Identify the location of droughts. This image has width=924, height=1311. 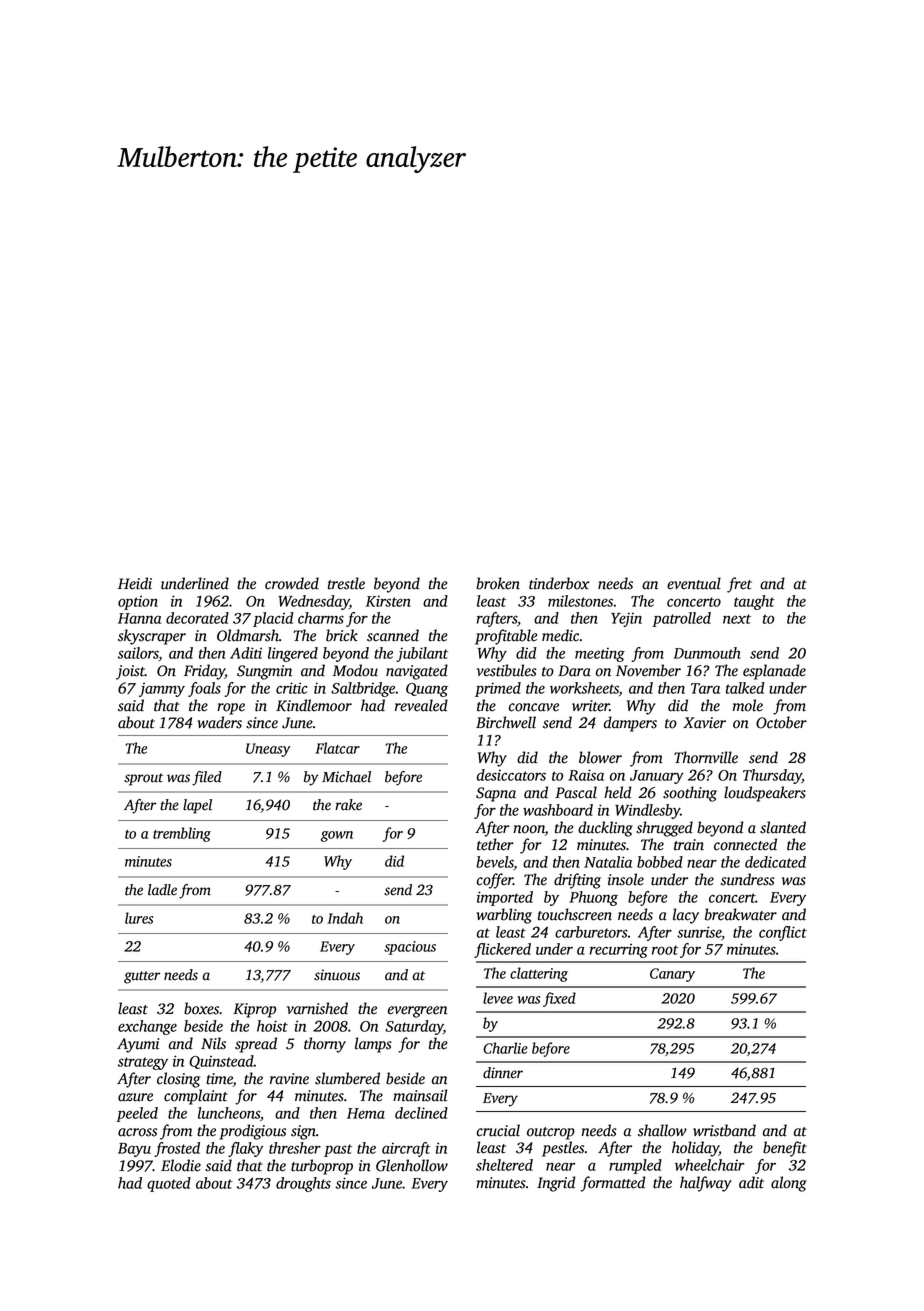
(303, 1184).
